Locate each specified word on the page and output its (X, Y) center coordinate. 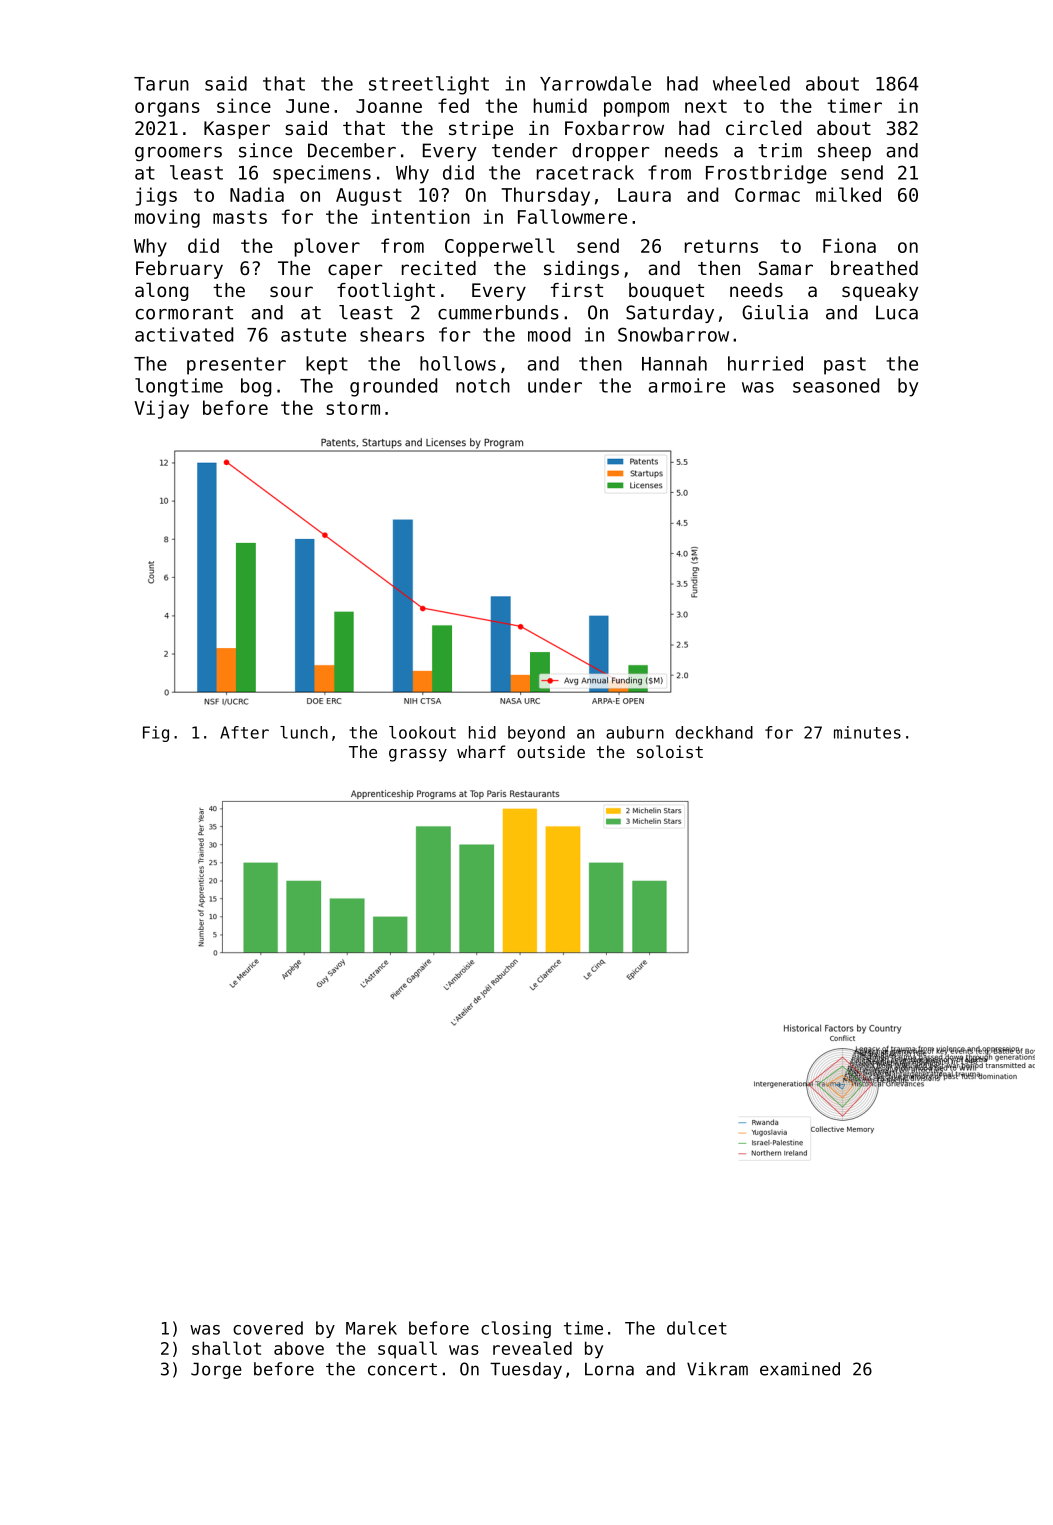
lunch (304, 732)
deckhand (714, 732)
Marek (371, 1328)
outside (551, 751)
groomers (178, 154)
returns (721, 246)
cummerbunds (498, 312)
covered (268, 1328)
